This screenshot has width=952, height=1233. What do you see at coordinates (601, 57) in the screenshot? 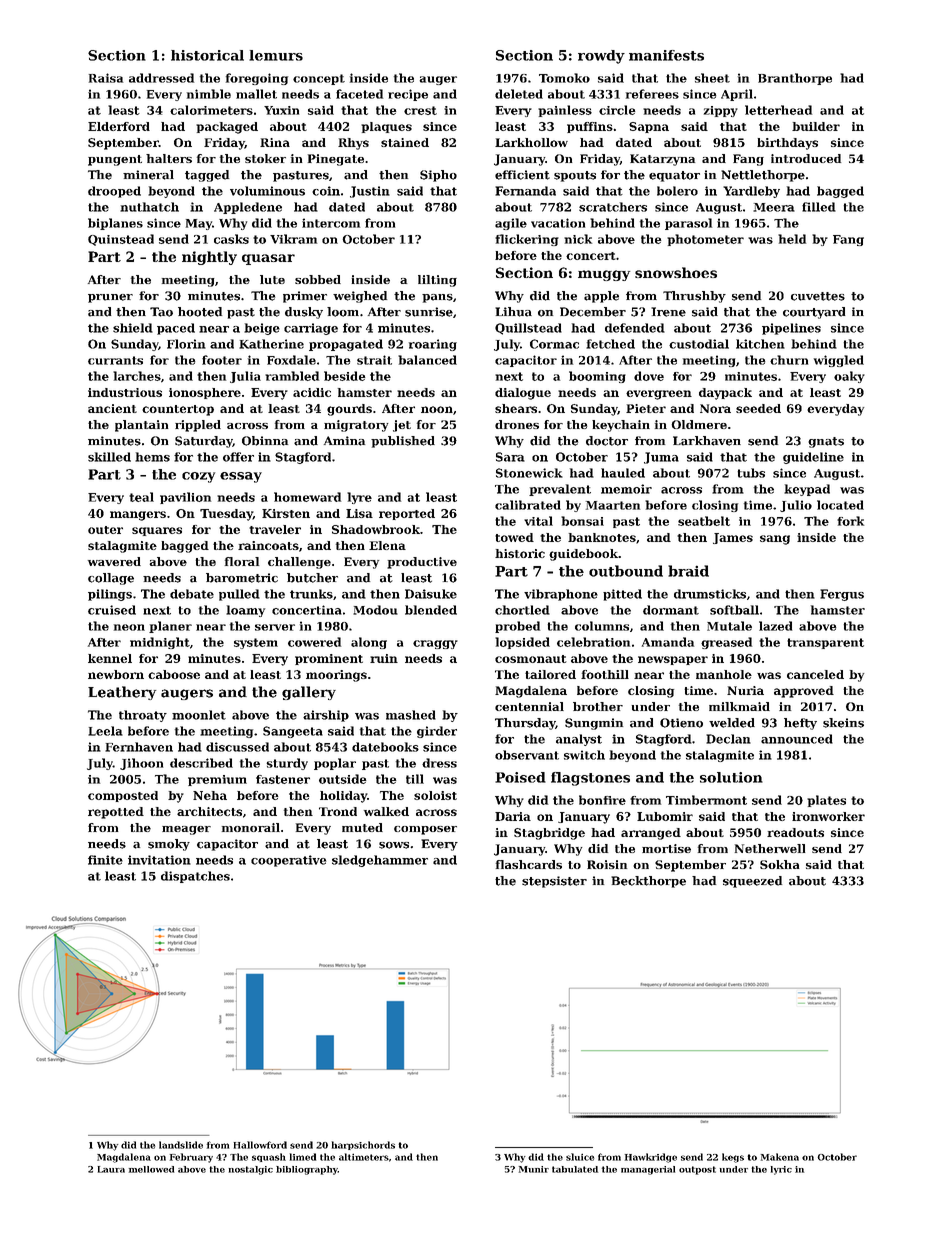
I see `rowdy` at bounding box center [601, 57].
